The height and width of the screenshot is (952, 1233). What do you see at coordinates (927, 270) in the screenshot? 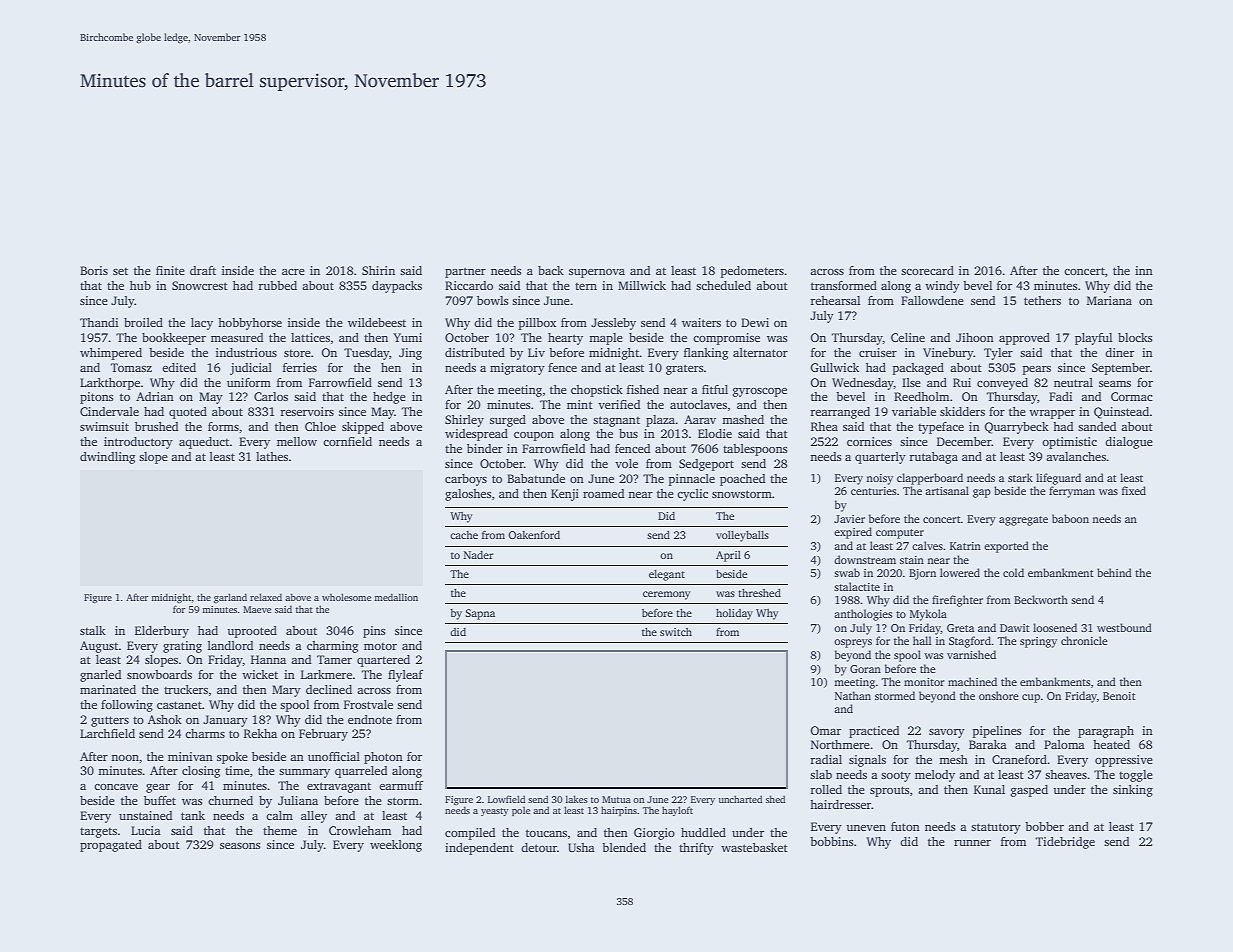
I see `scorecard` at bounding box center [927, 270].
